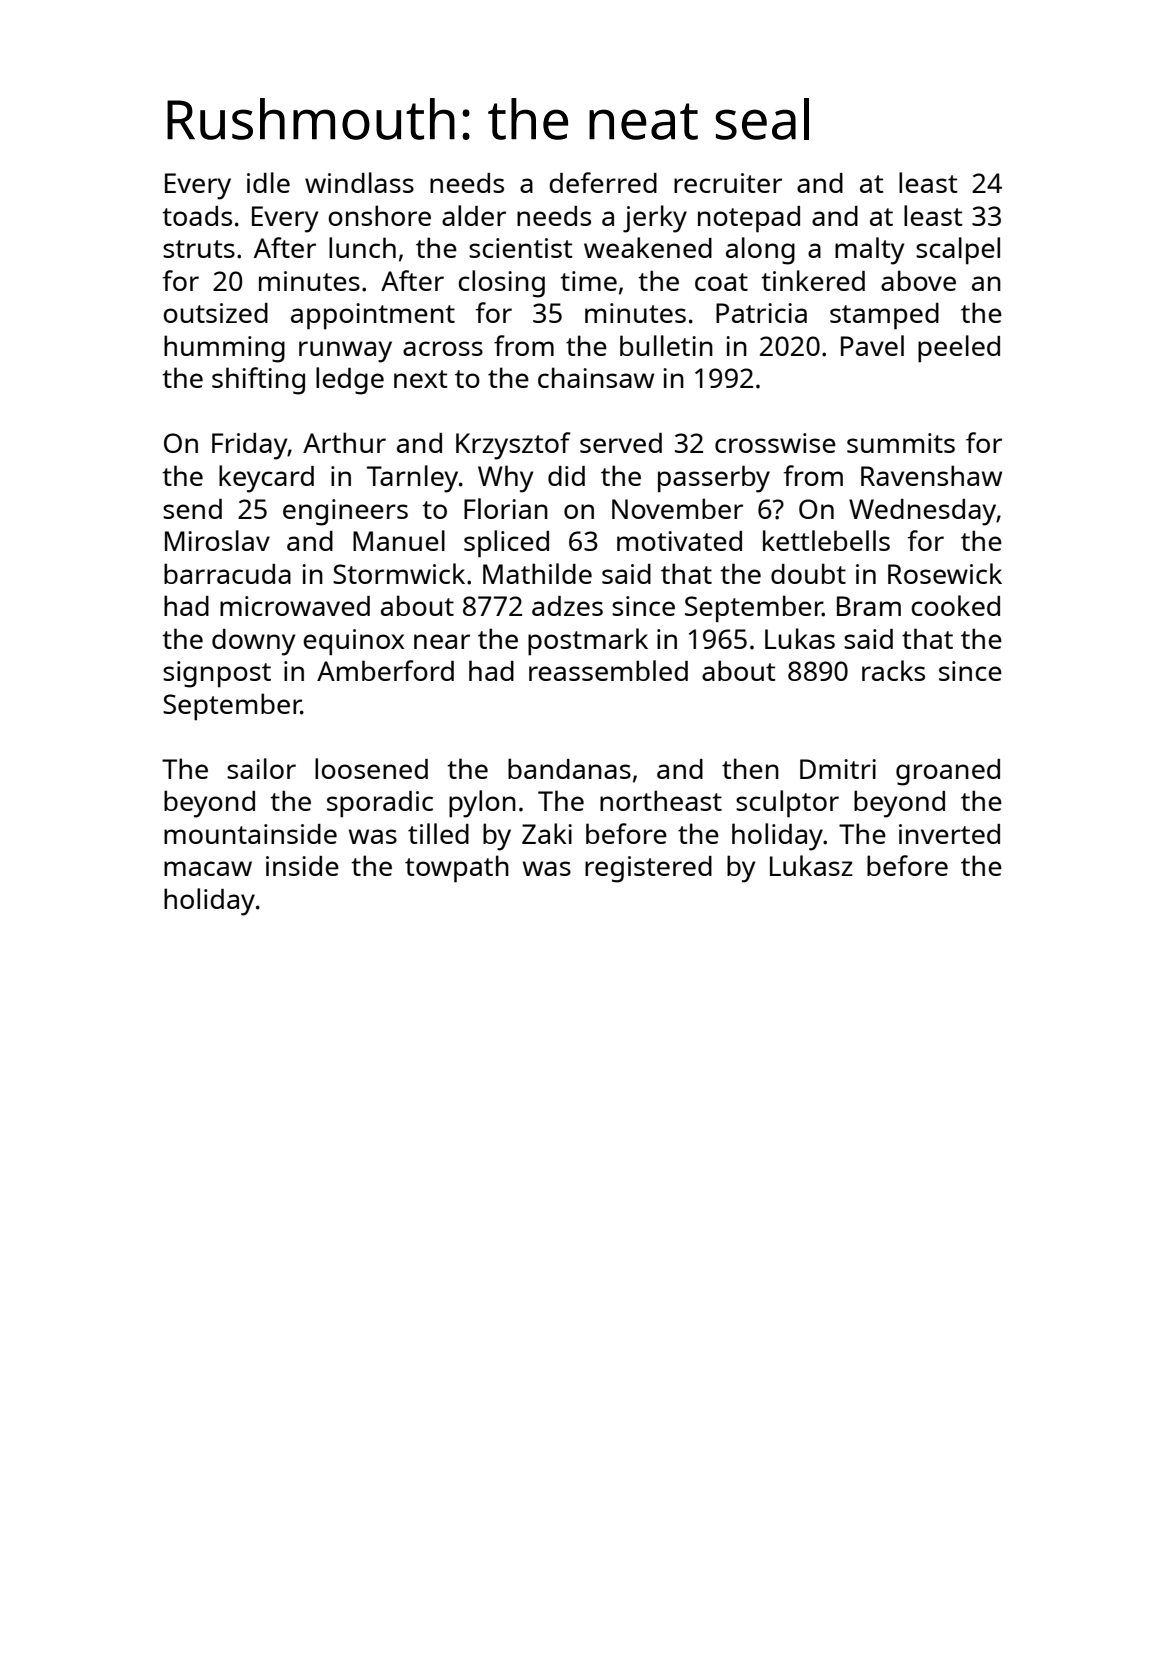 This image has height=1654, width=1165. I want to click on send, so click(192, 509).
